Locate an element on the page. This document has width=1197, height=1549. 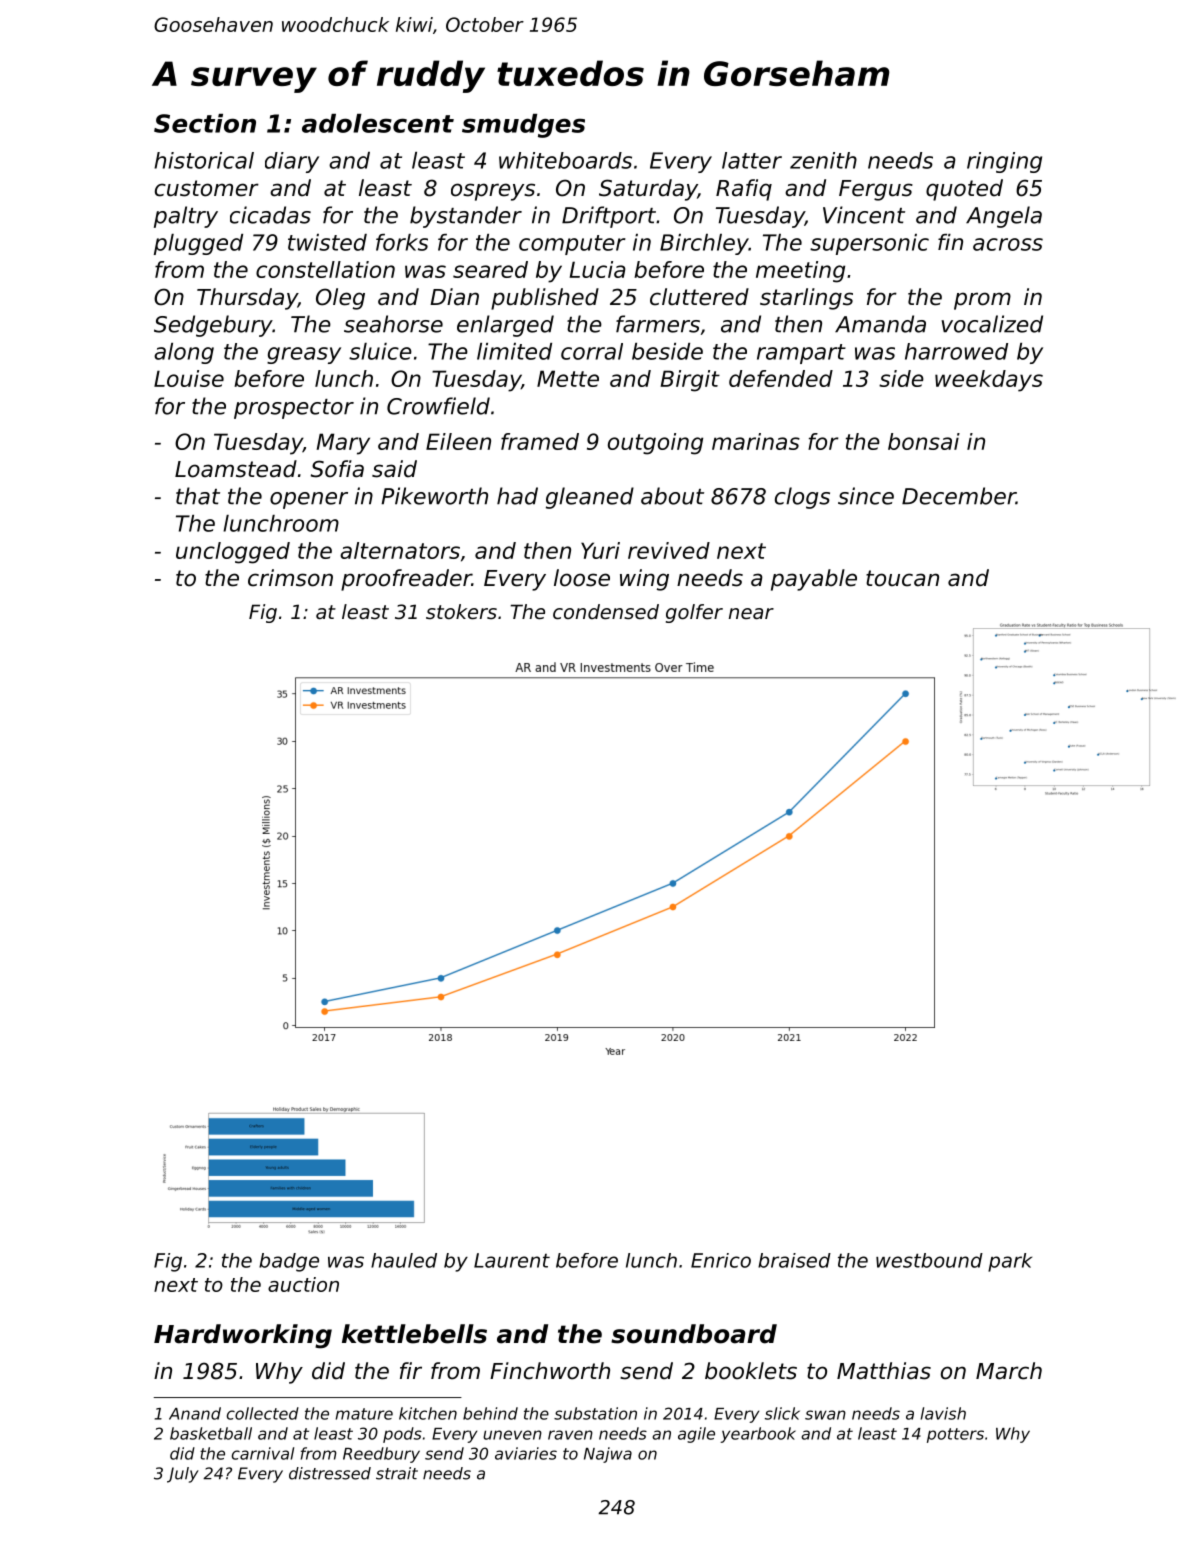
Section is located at coordinates (205, 123).
